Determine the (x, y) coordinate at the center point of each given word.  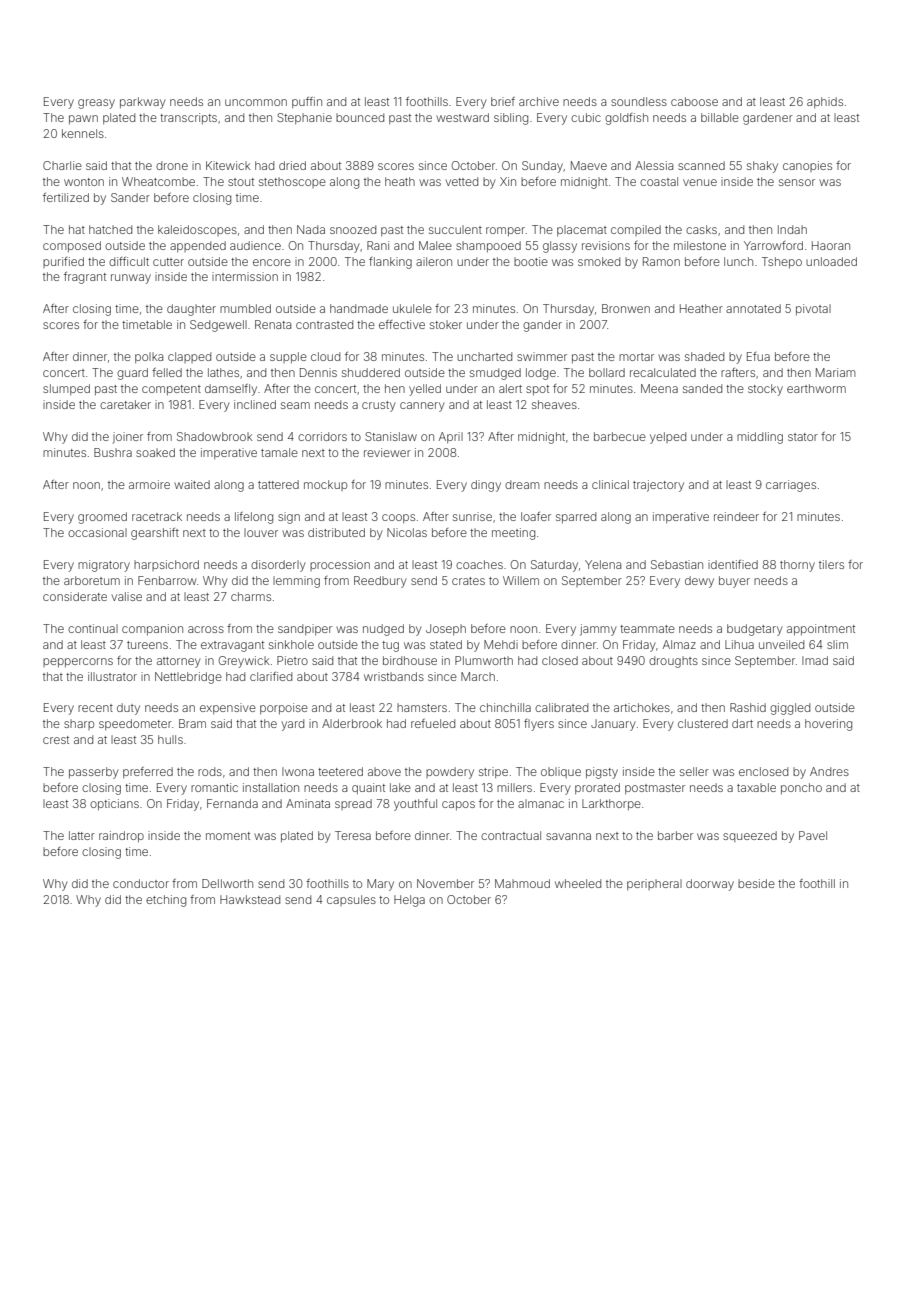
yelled (425, 390)
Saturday (554, 566)
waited (192, 484)
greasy (96, 104)
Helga (409, 901)
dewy (699, 582)
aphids (825, 102)
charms (251, 596)
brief (503, 101)
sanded (702, 388)
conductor (141, 883)
